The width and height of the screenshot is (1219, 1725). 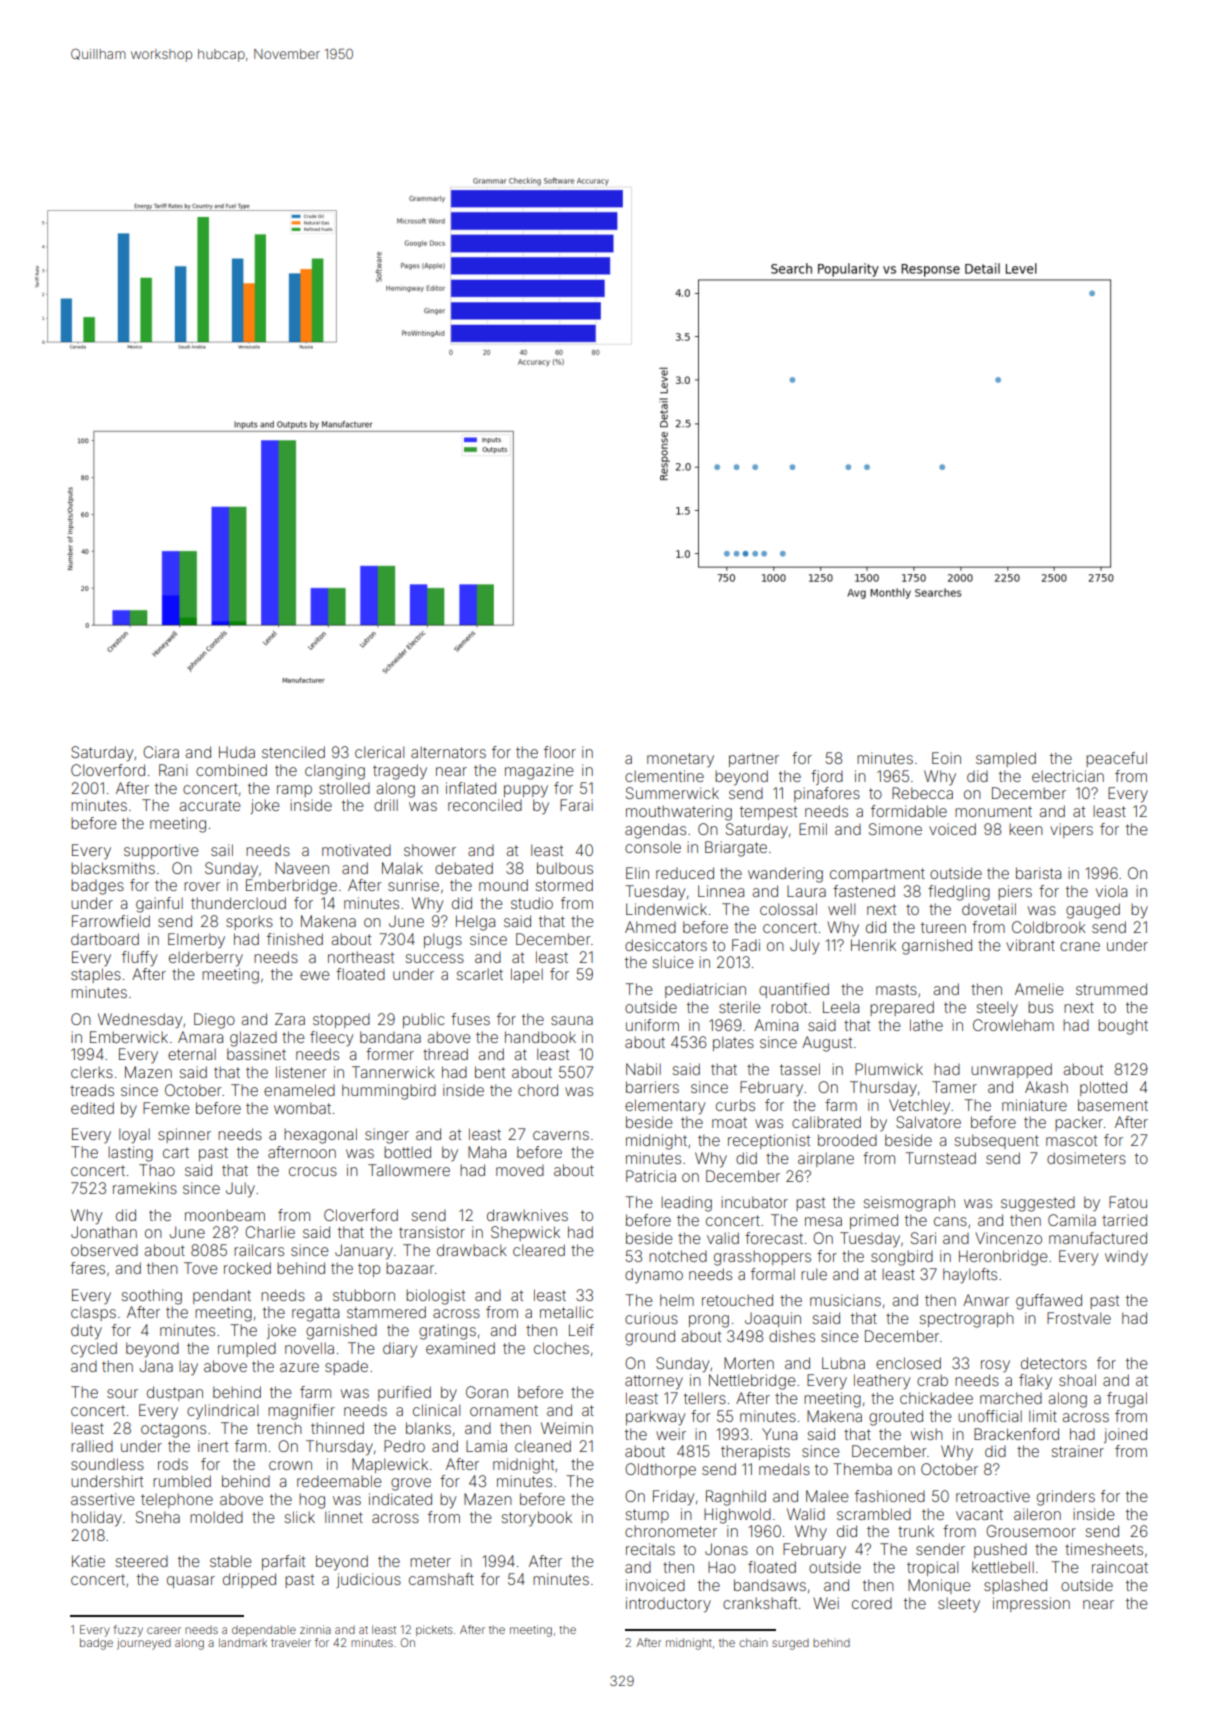 I want to click on crocus, so click(x=313, y=1171).
